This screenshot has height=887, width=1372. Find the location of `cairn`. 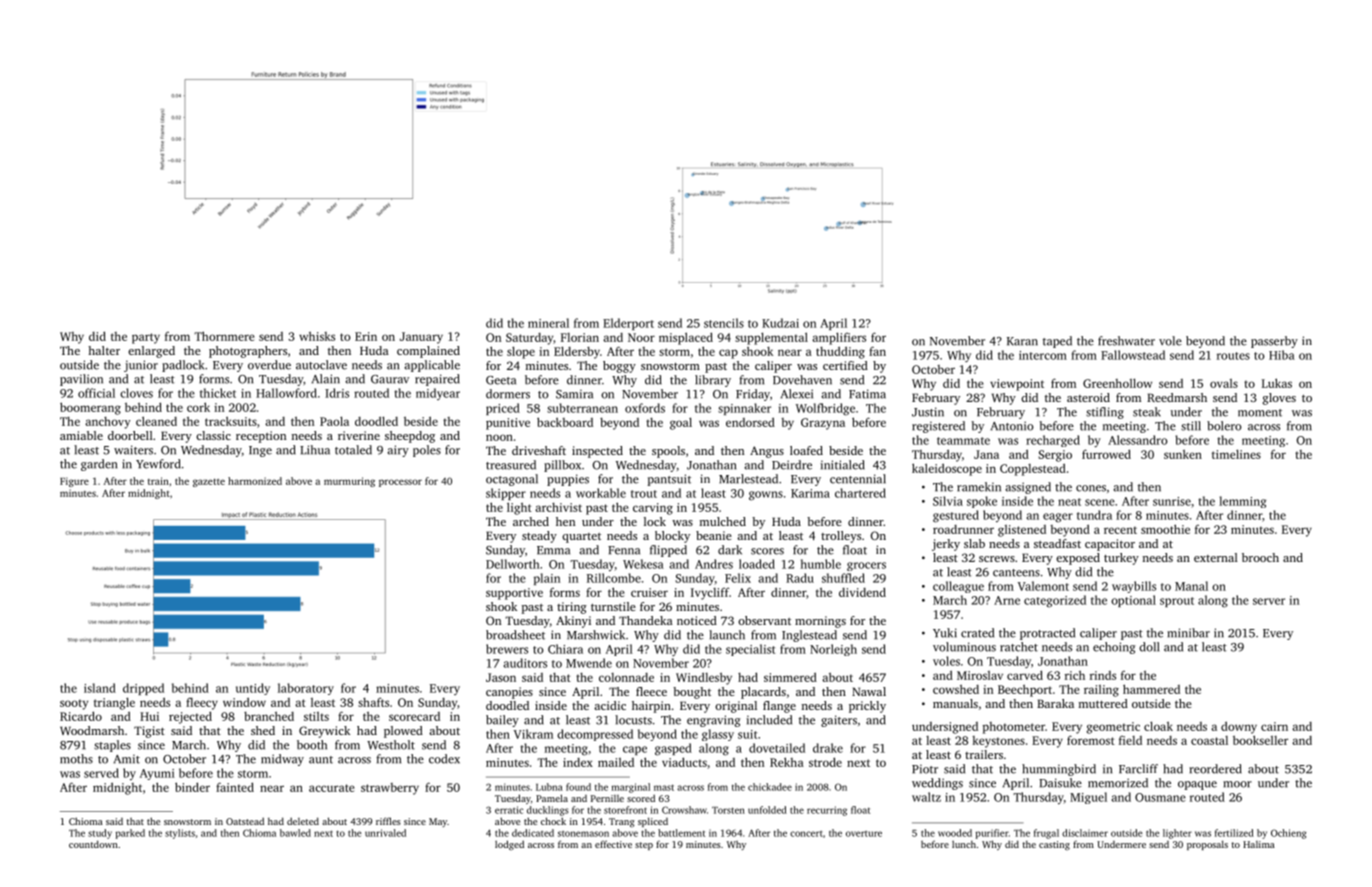

cairn is located at coordinates (1274, 726).
